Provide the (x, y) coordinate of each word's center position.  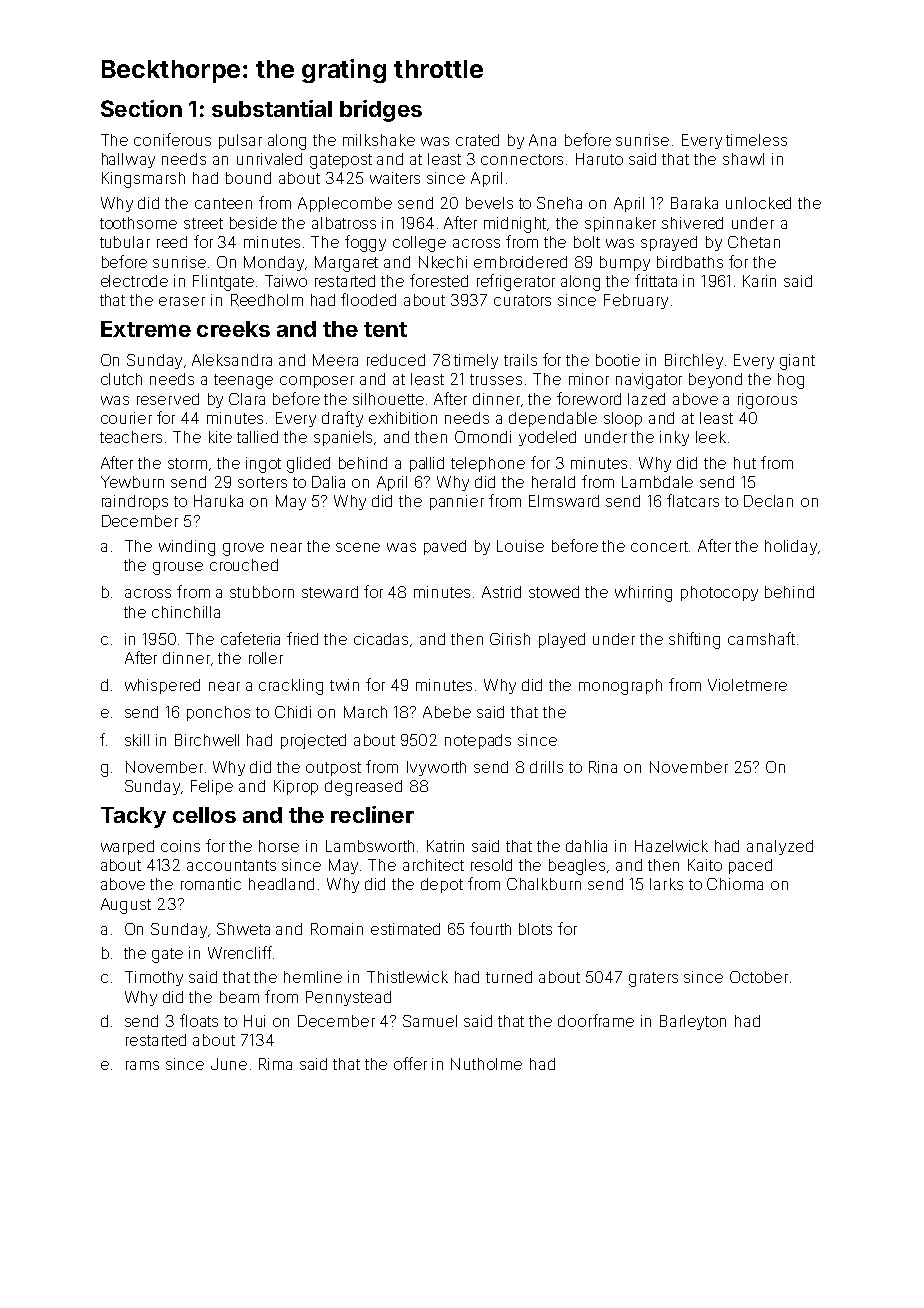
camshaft (761, 638)
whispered (162, 686)
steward (330, 592)
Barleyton (693, 1022)
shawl (743, 159)
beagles (577, 867)
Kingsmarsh (143, 180)
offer (410, 1063)
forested (439, 280)
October (759, 977)
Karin (759, 281)
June (229, 1064)
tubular (125, 242)
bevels (489, 203)
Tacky (133, 817)
